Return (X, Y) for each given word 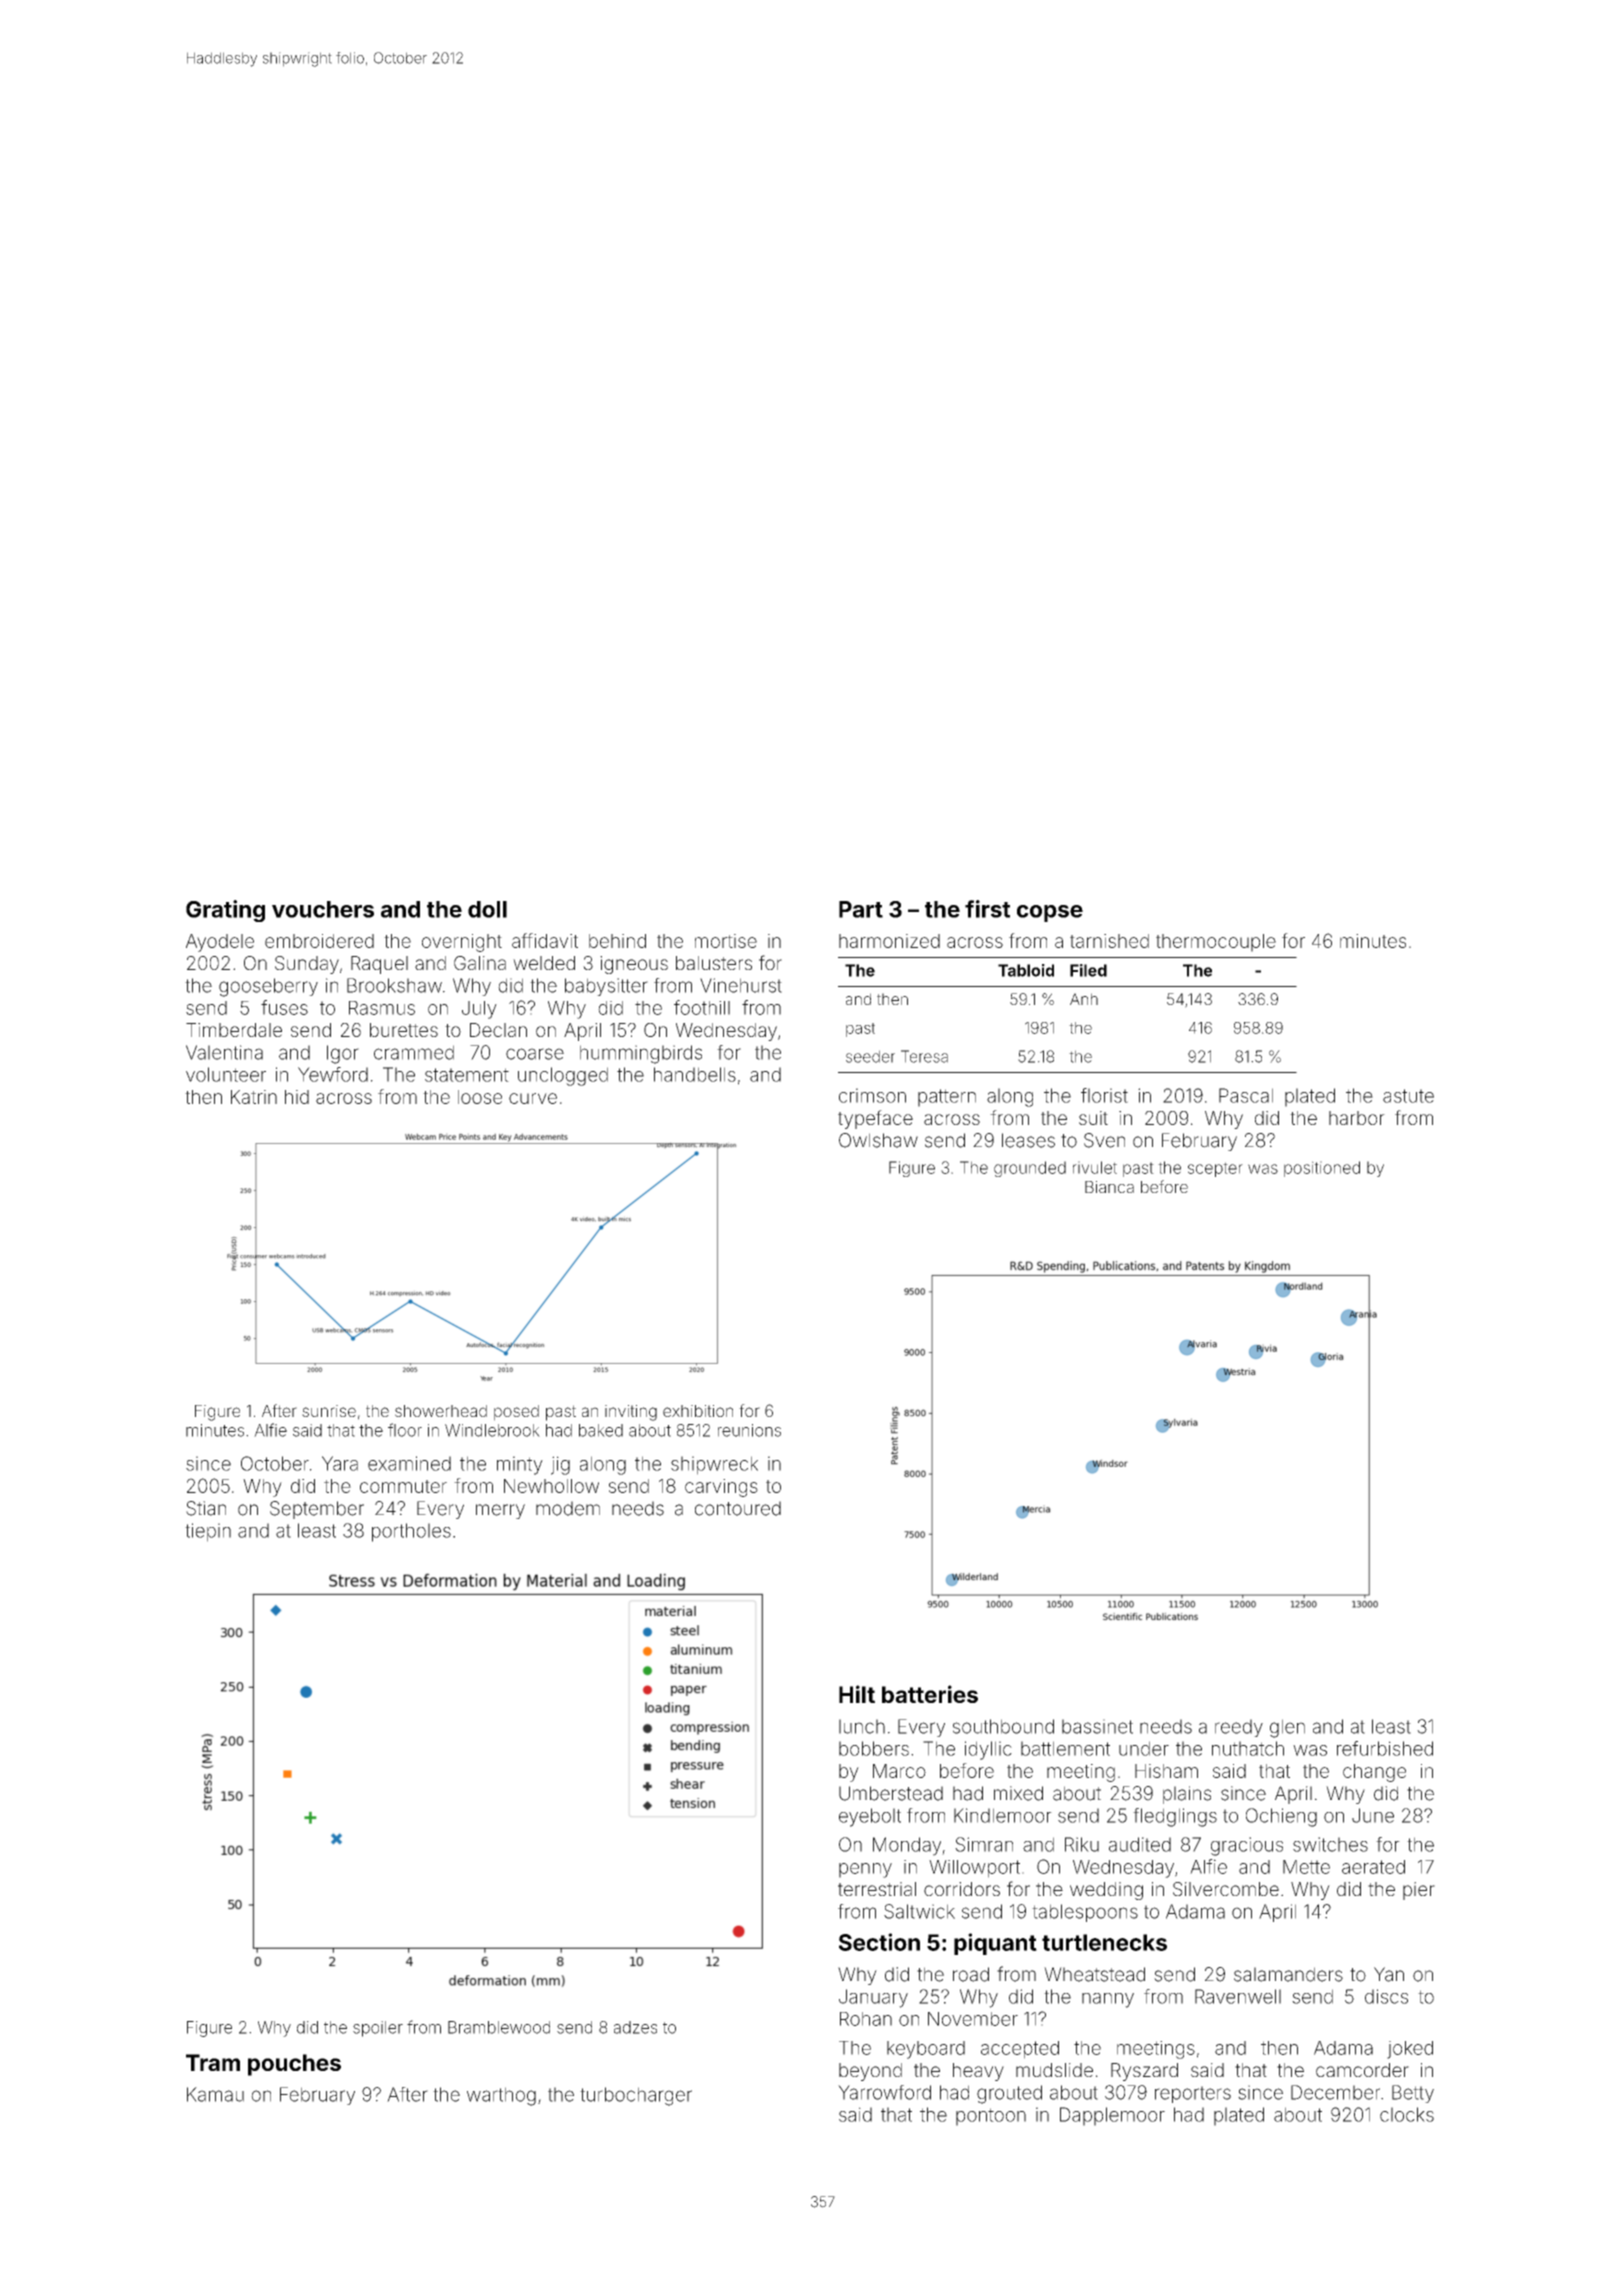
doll (487, 909)
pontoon (991, 2117)
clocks (1407, 2114)
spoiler (378, 2029)
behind (617, 941)
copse (1050, 913)
